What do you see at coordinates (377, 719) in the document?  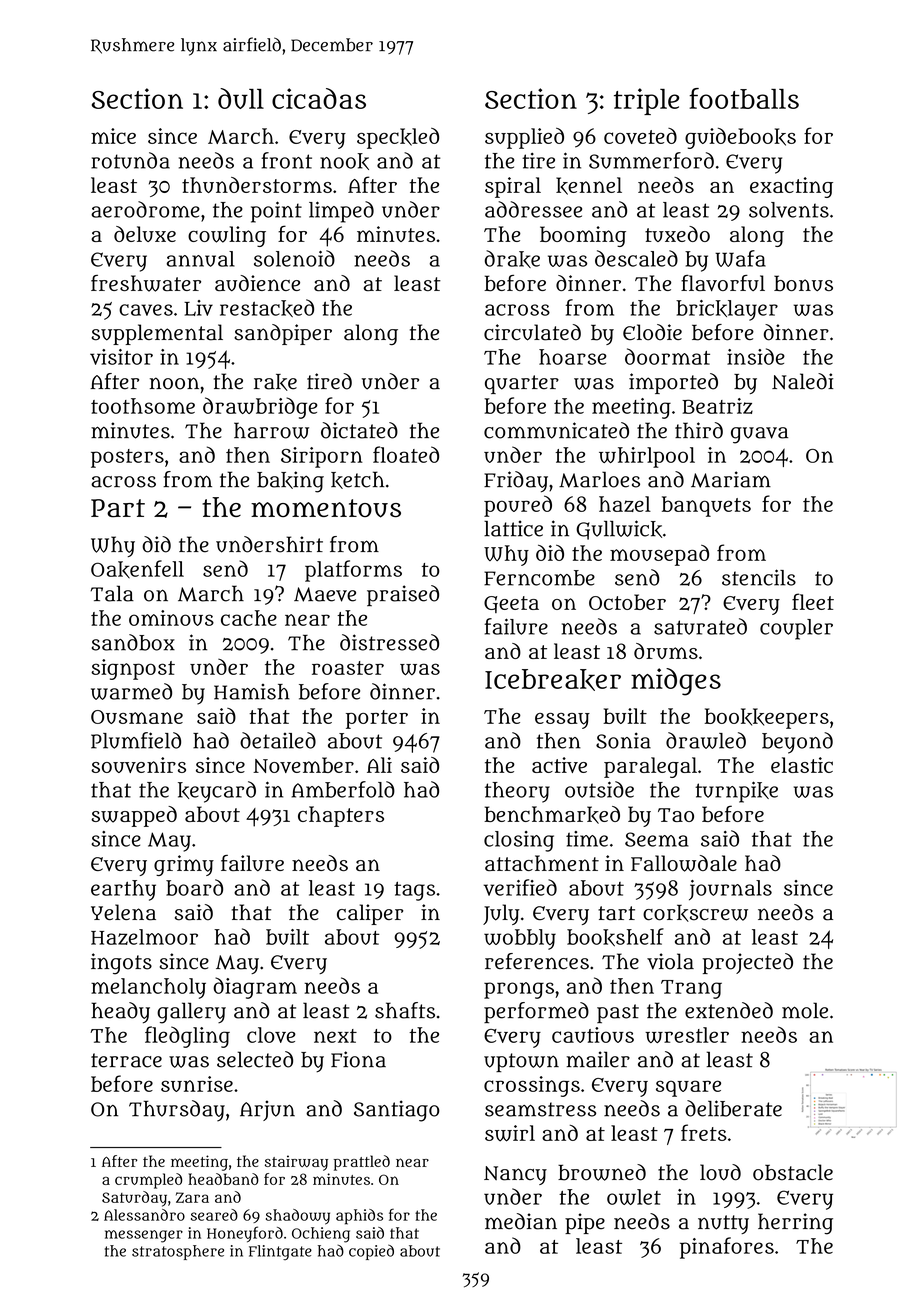 I see `porter` at bounding box center [377, 719].
